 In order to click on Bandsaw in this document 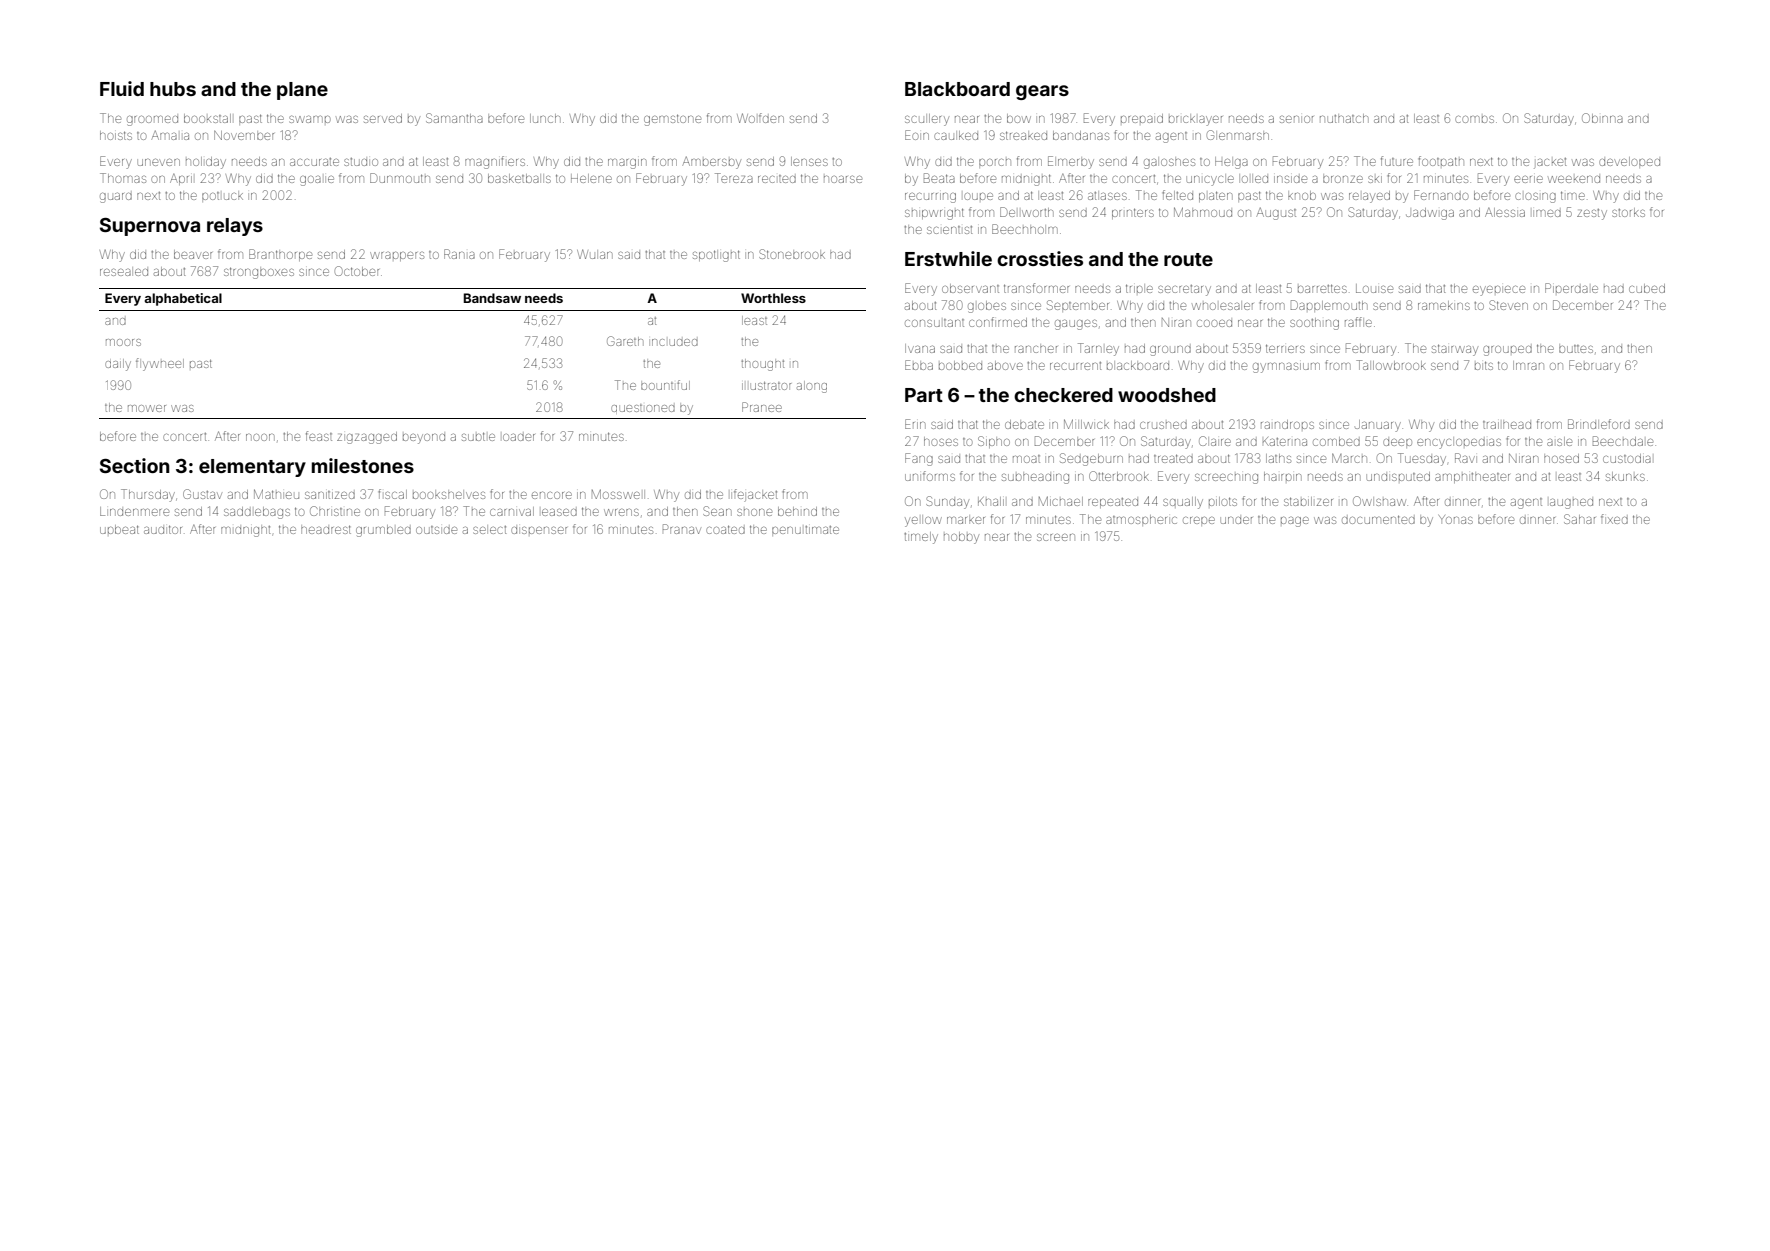, I will do `click(492, 298)`.
